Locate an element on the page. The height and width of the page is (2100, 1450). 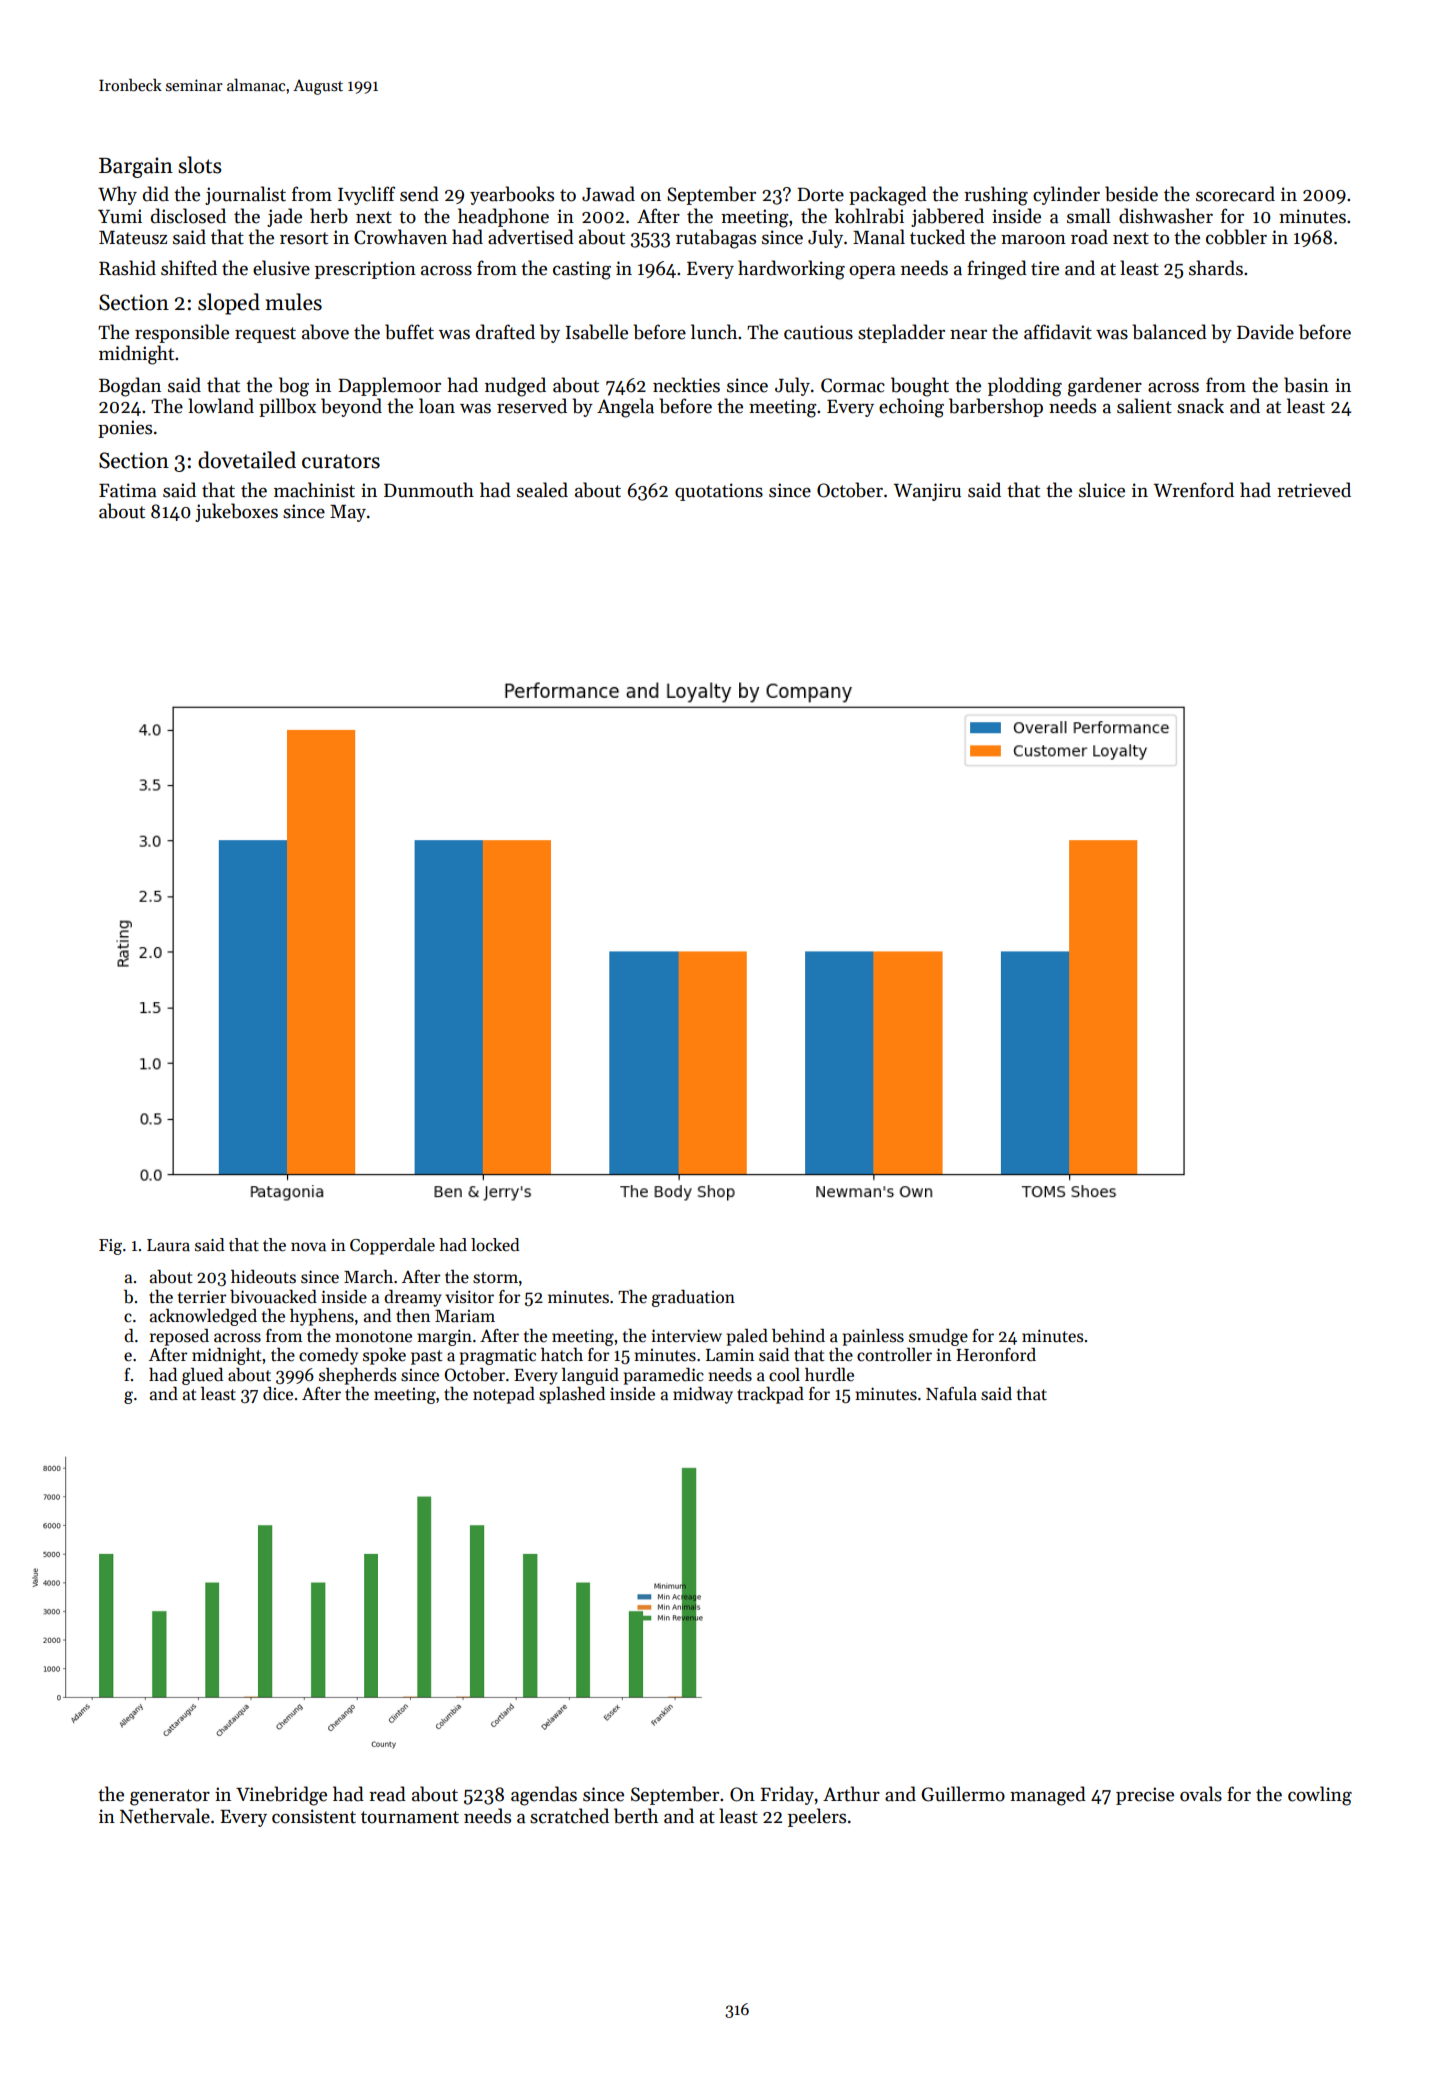
Vinebridge is located at coordinates (281, 1796).
